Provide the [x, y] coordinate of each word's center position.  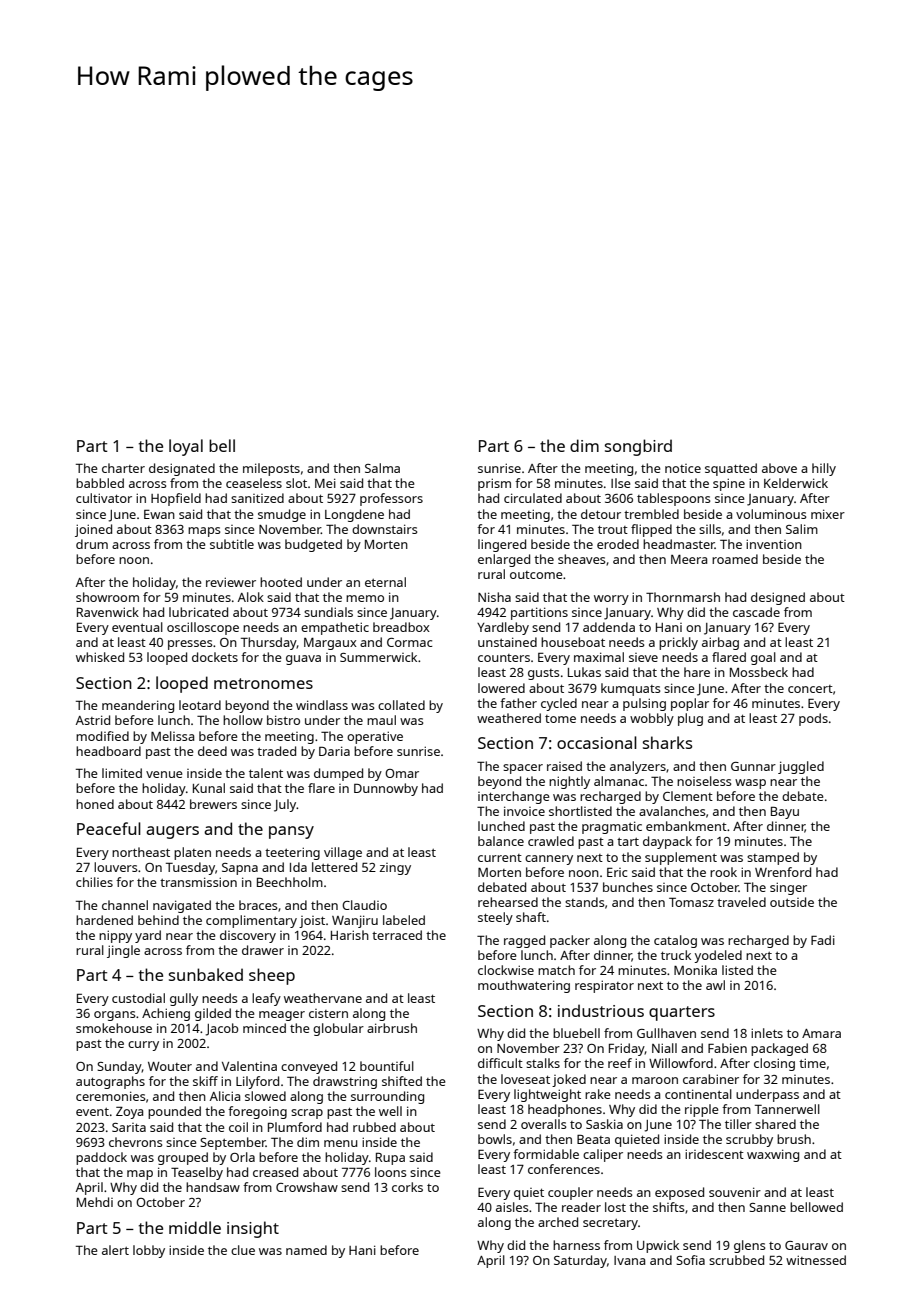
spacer [523, 769]
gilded [213, 1014]
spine [729, 484]
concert [810, 689]
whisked [100, 657]
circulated [533, 498]
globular [338, 1029]
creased [275, 1172]
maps [204, 532]
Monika [695, 970]
